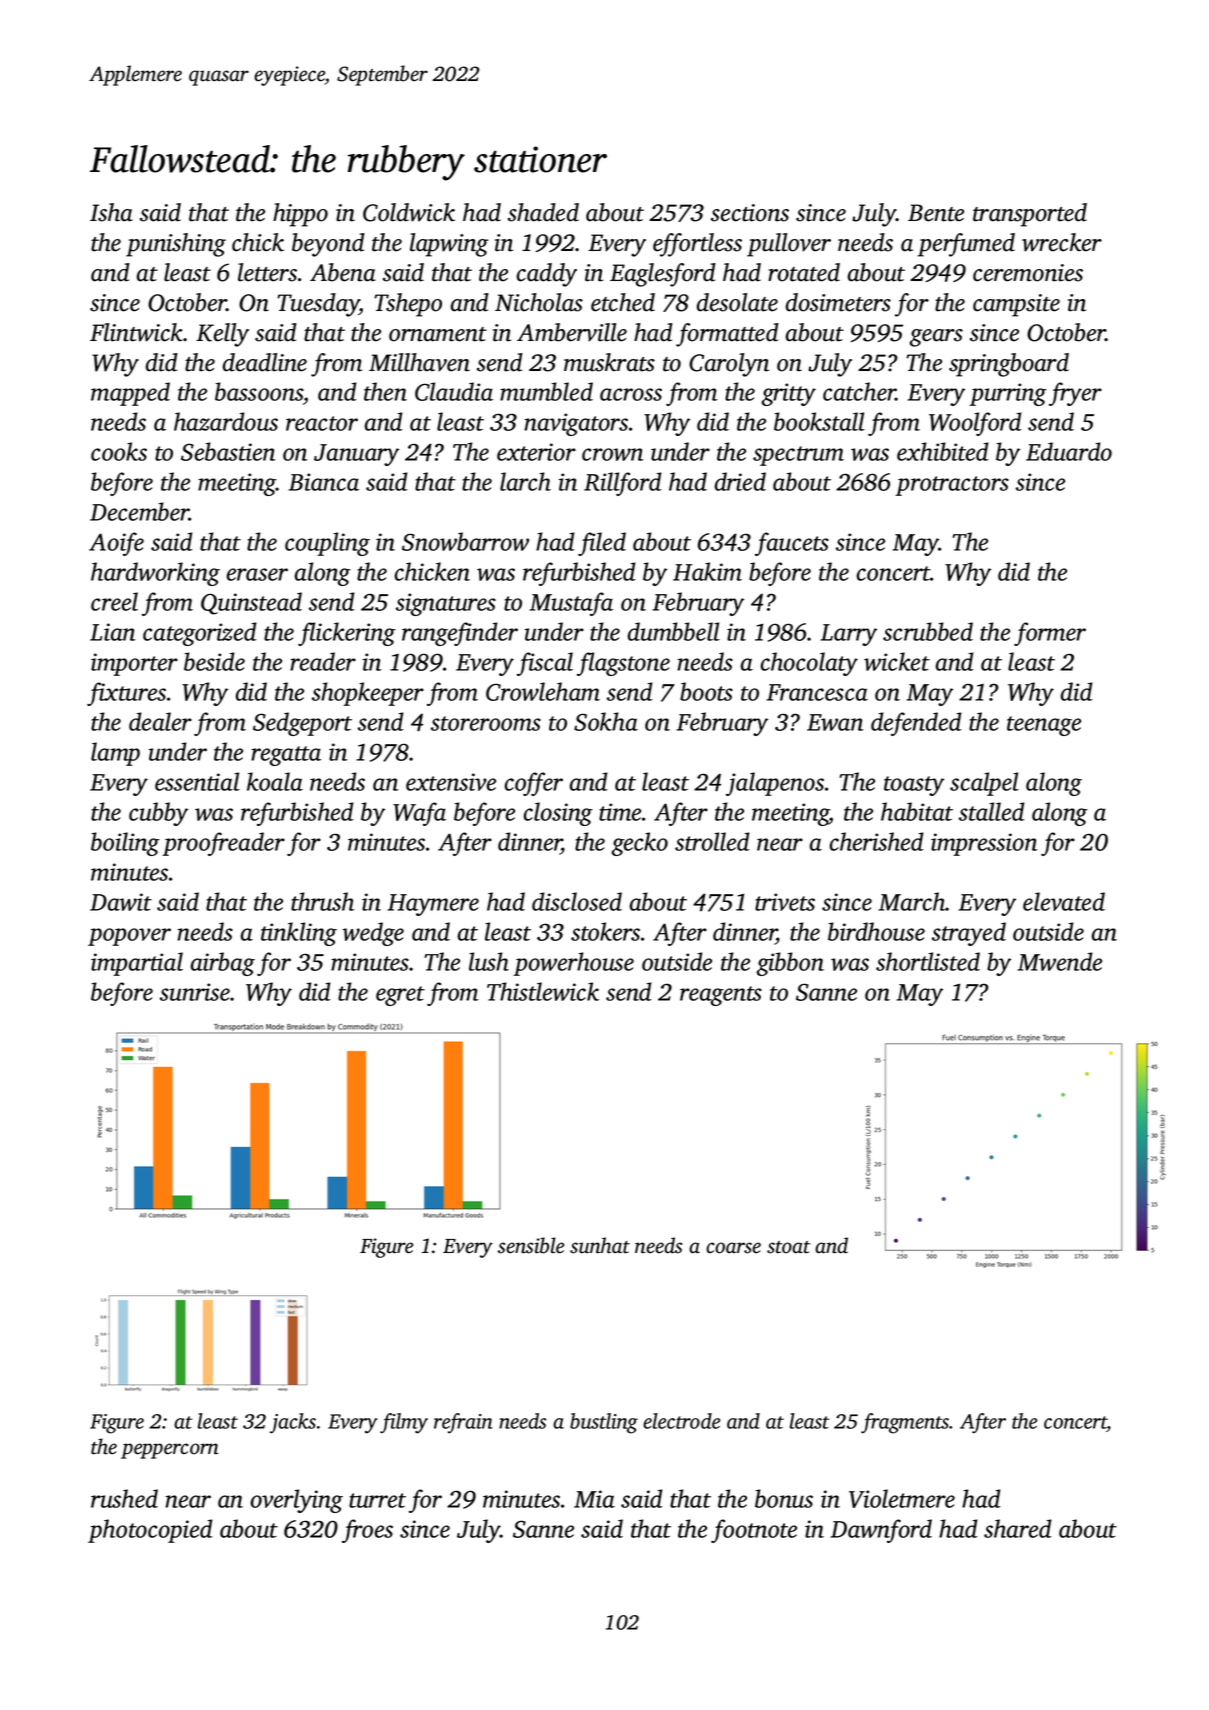  I want to click on egret, so click(400, 996).
